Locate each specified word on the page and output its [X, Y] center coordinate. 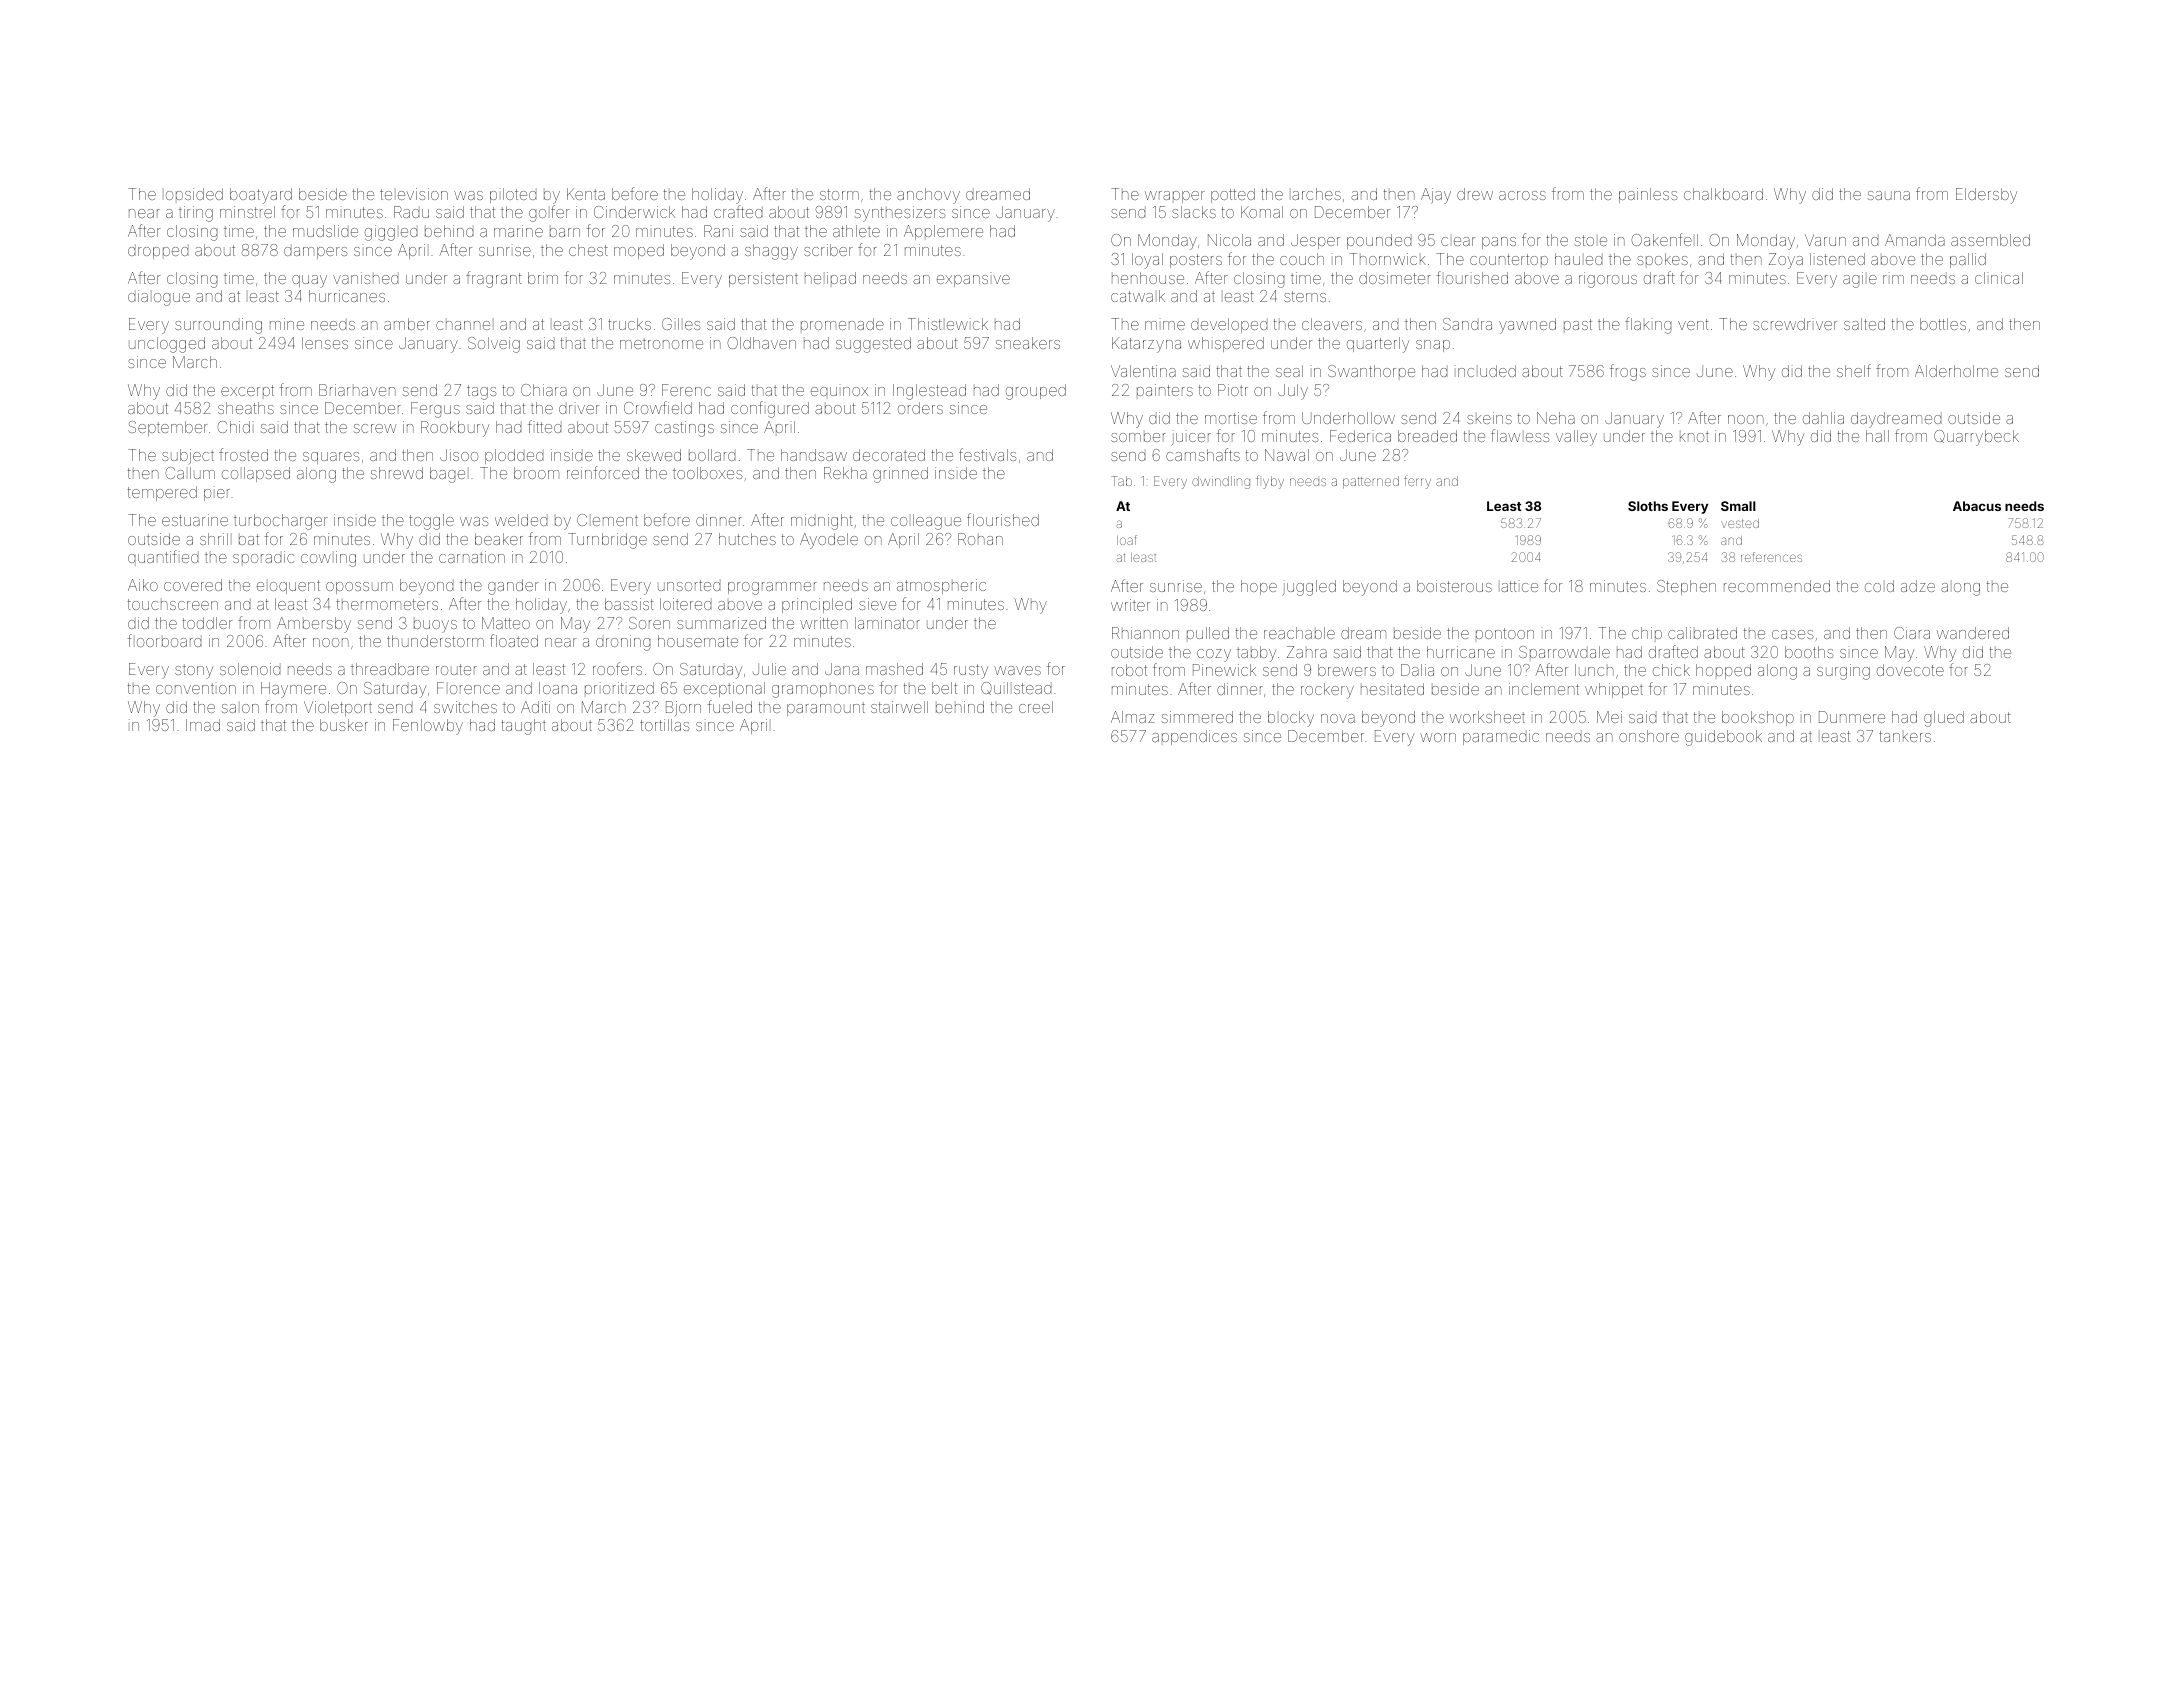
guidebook [1723, 738]
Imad [203, 725]
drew [1475, 194]
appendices [1194, 737]
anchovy [928, 196]
